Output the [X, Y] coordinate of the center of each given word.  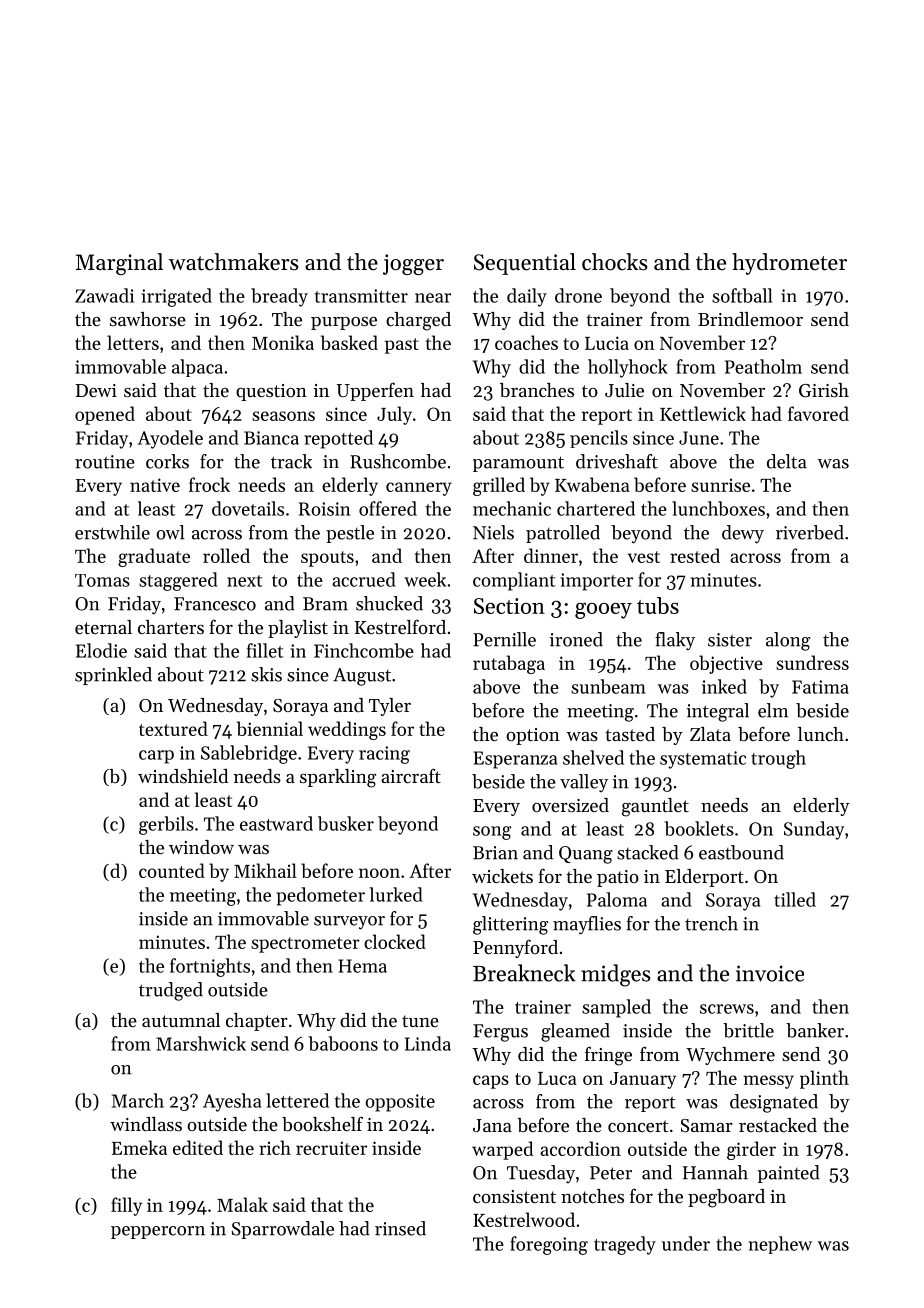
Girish [824, 390]
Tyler [390, 707]
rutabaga [509, 664]
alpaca [197, 368]
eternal [103, 627]
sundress [812, 662]
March [138, 1100]
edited [198, 1147]
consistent [514, 1196]
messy [768, 1082]
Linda [428, 1043]
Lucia [607, 343]
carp [156, 757]
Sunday [814, 830]
